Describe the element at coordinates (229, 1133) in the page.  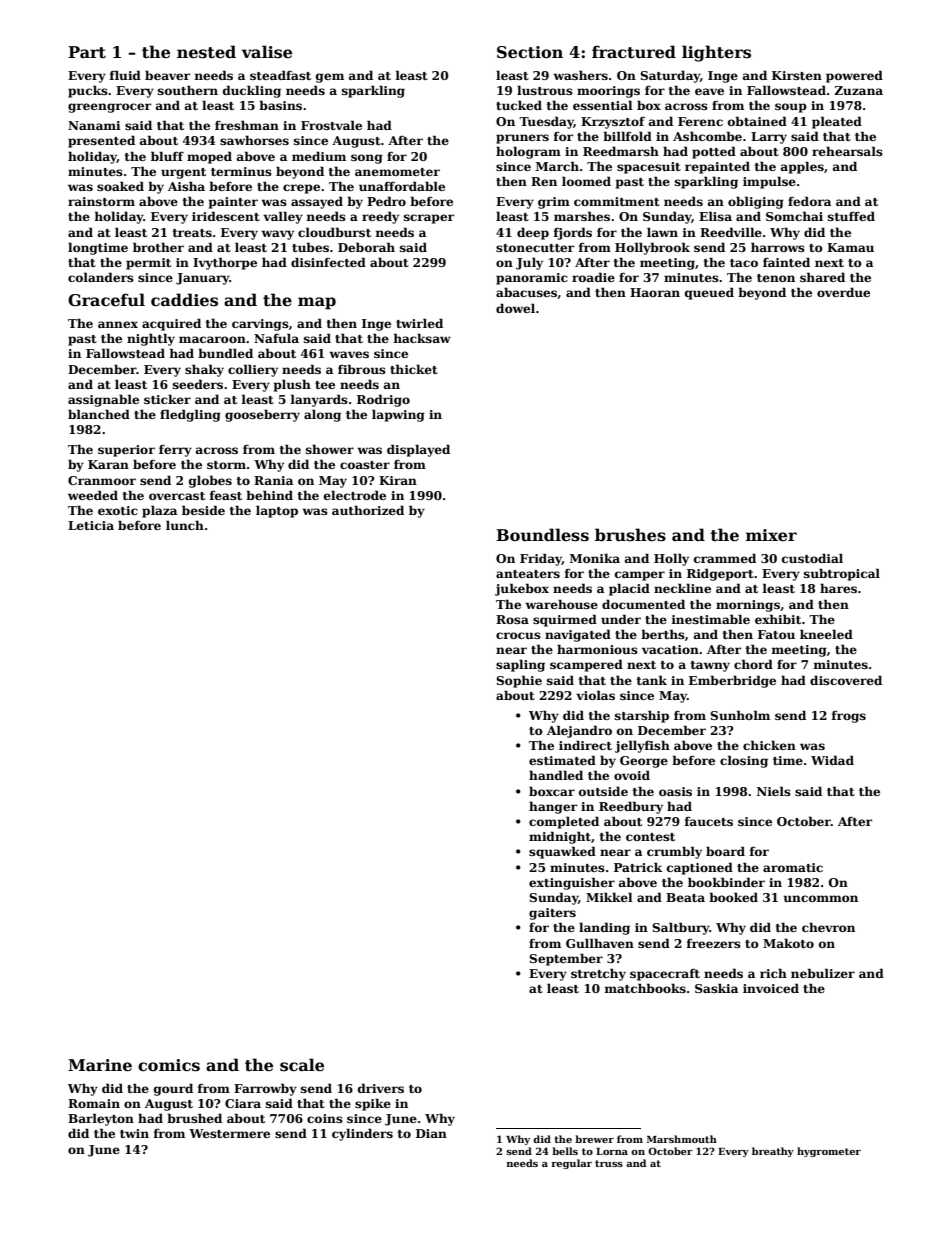
I see `Westermere` at that location.
